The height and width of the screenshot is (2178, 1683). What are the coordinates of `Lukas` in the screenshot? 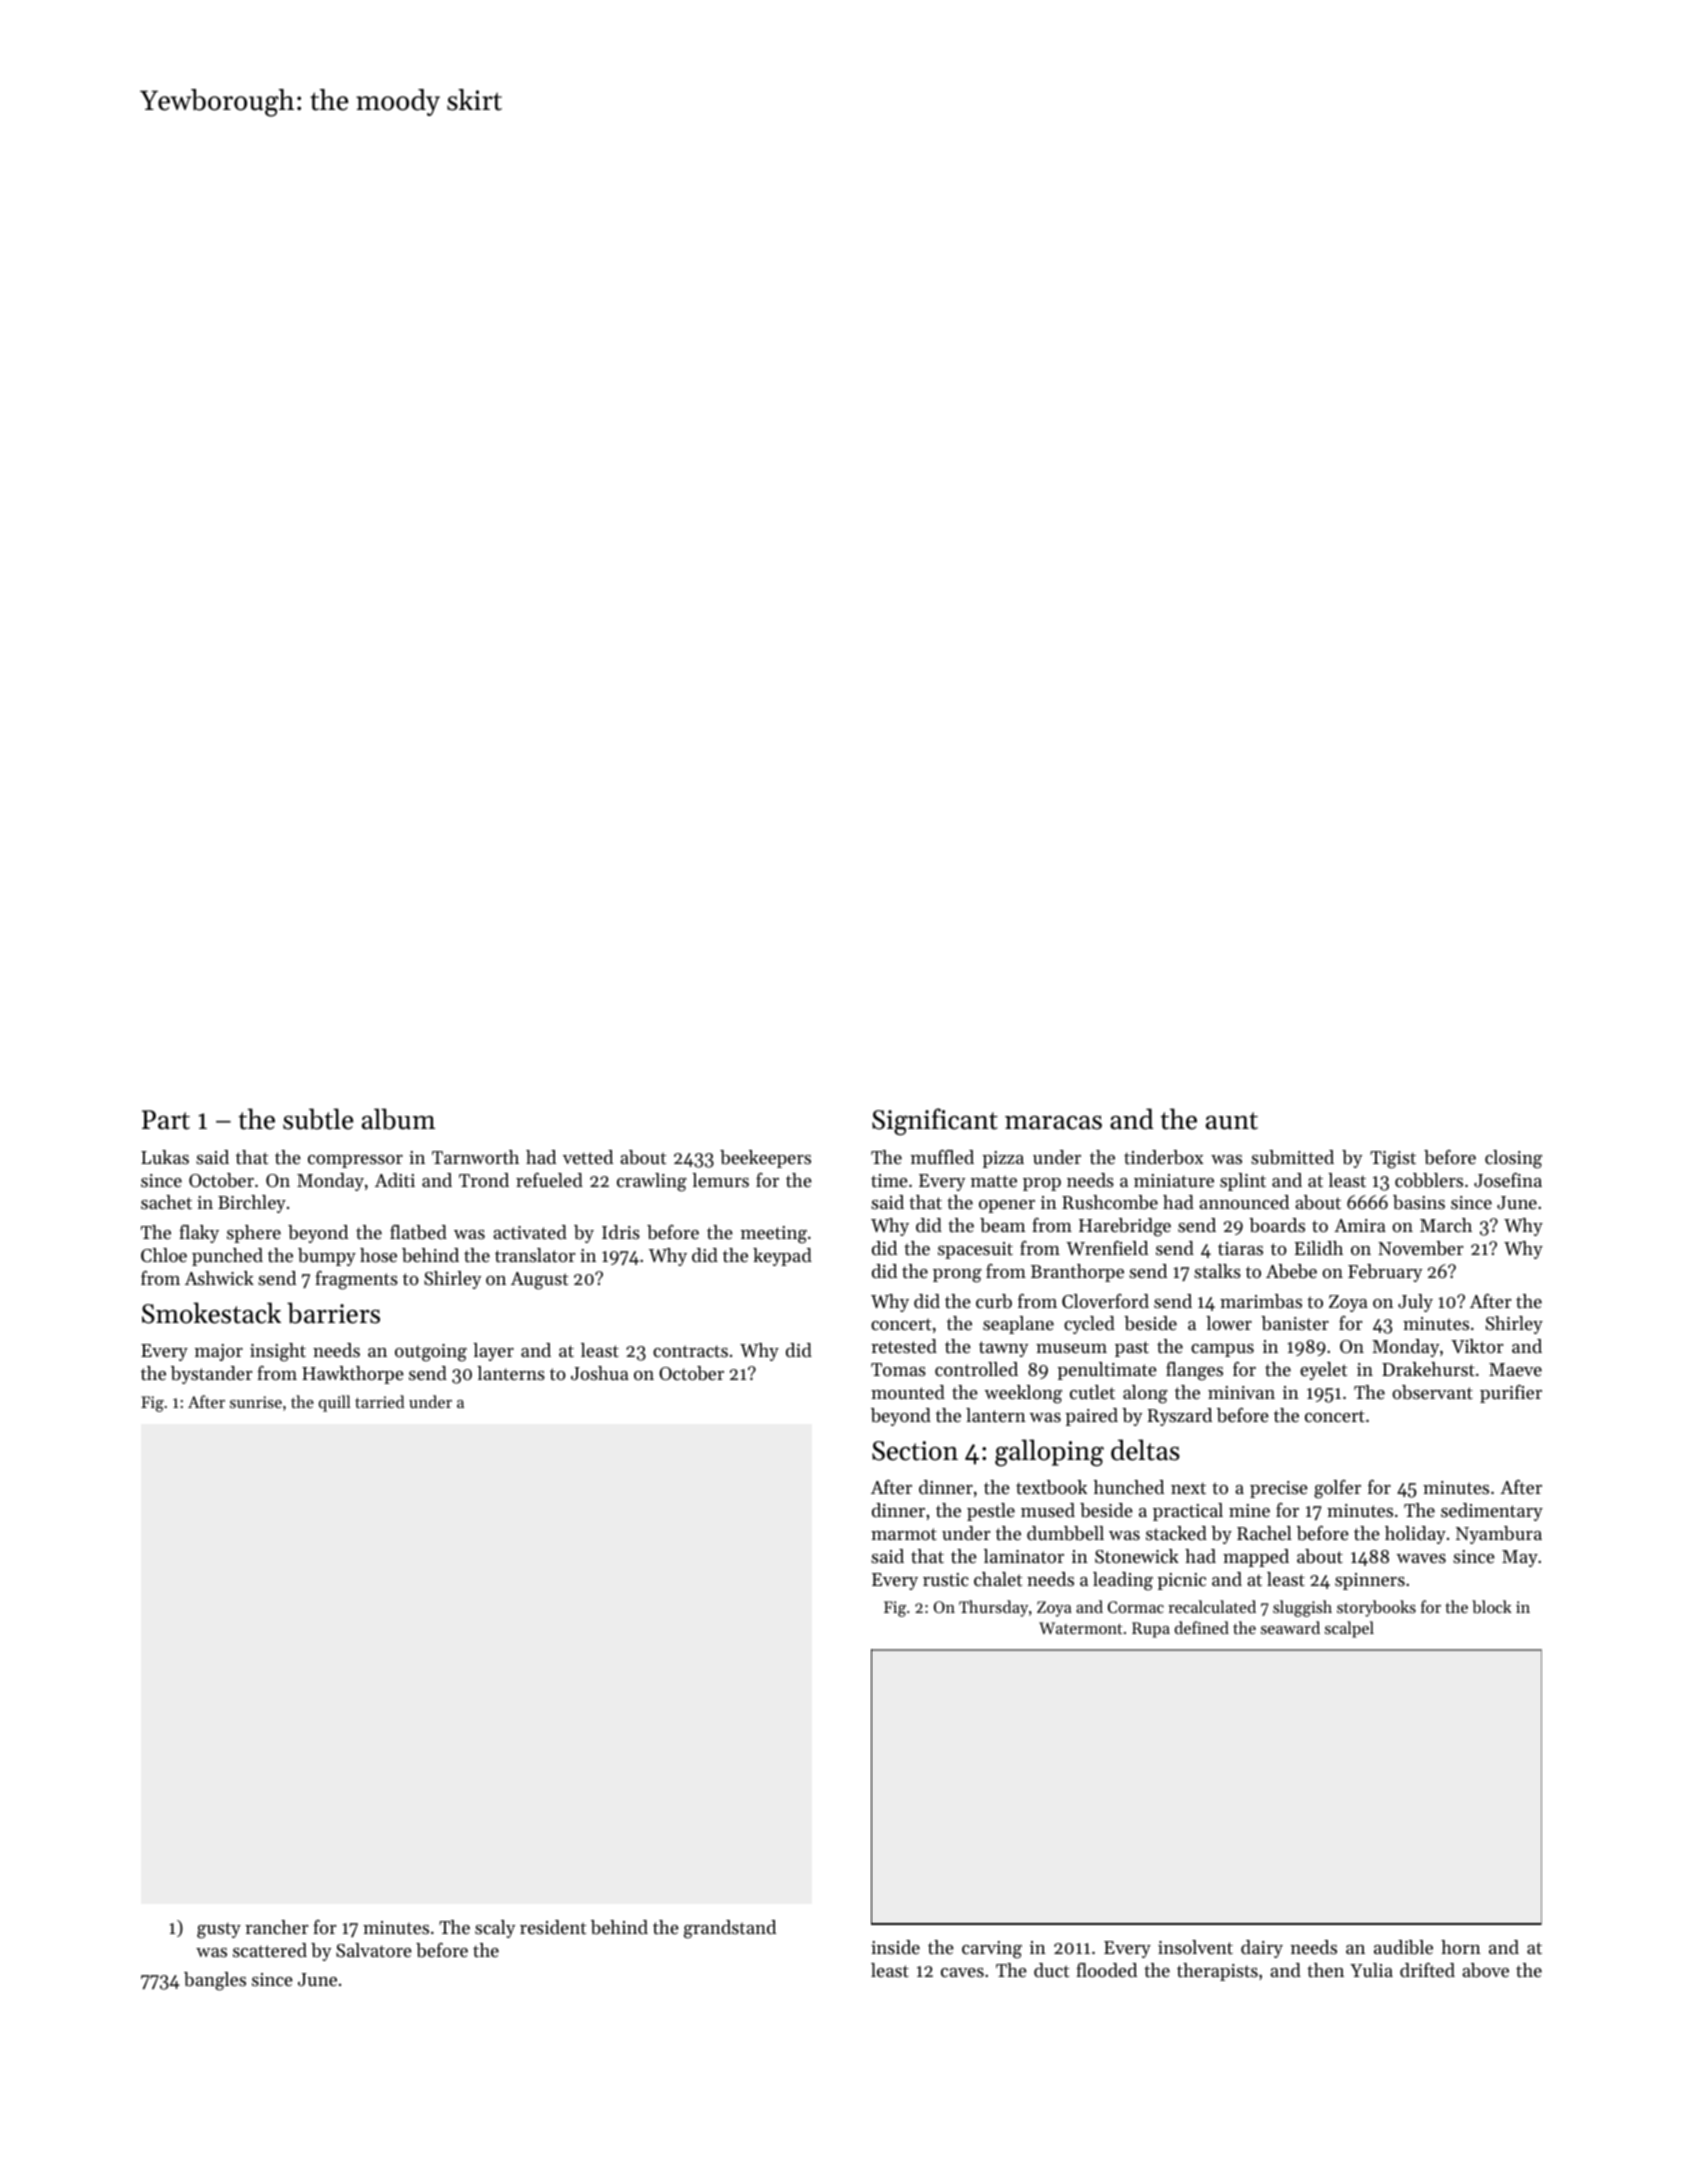 It's located at (165, 1157).
